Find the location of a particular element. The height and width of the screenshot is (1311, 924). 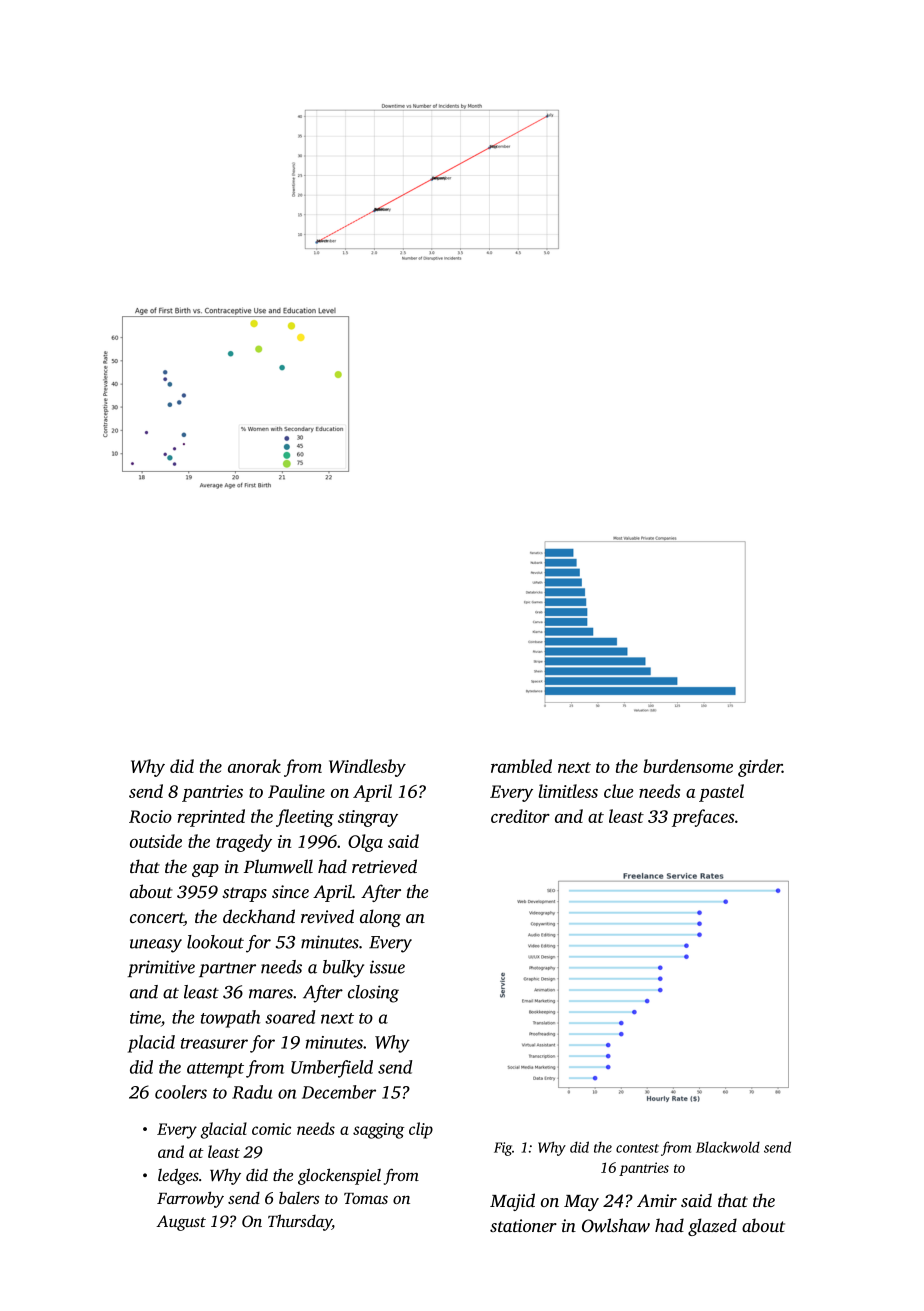

closing is located at coordinates (373, 994).
